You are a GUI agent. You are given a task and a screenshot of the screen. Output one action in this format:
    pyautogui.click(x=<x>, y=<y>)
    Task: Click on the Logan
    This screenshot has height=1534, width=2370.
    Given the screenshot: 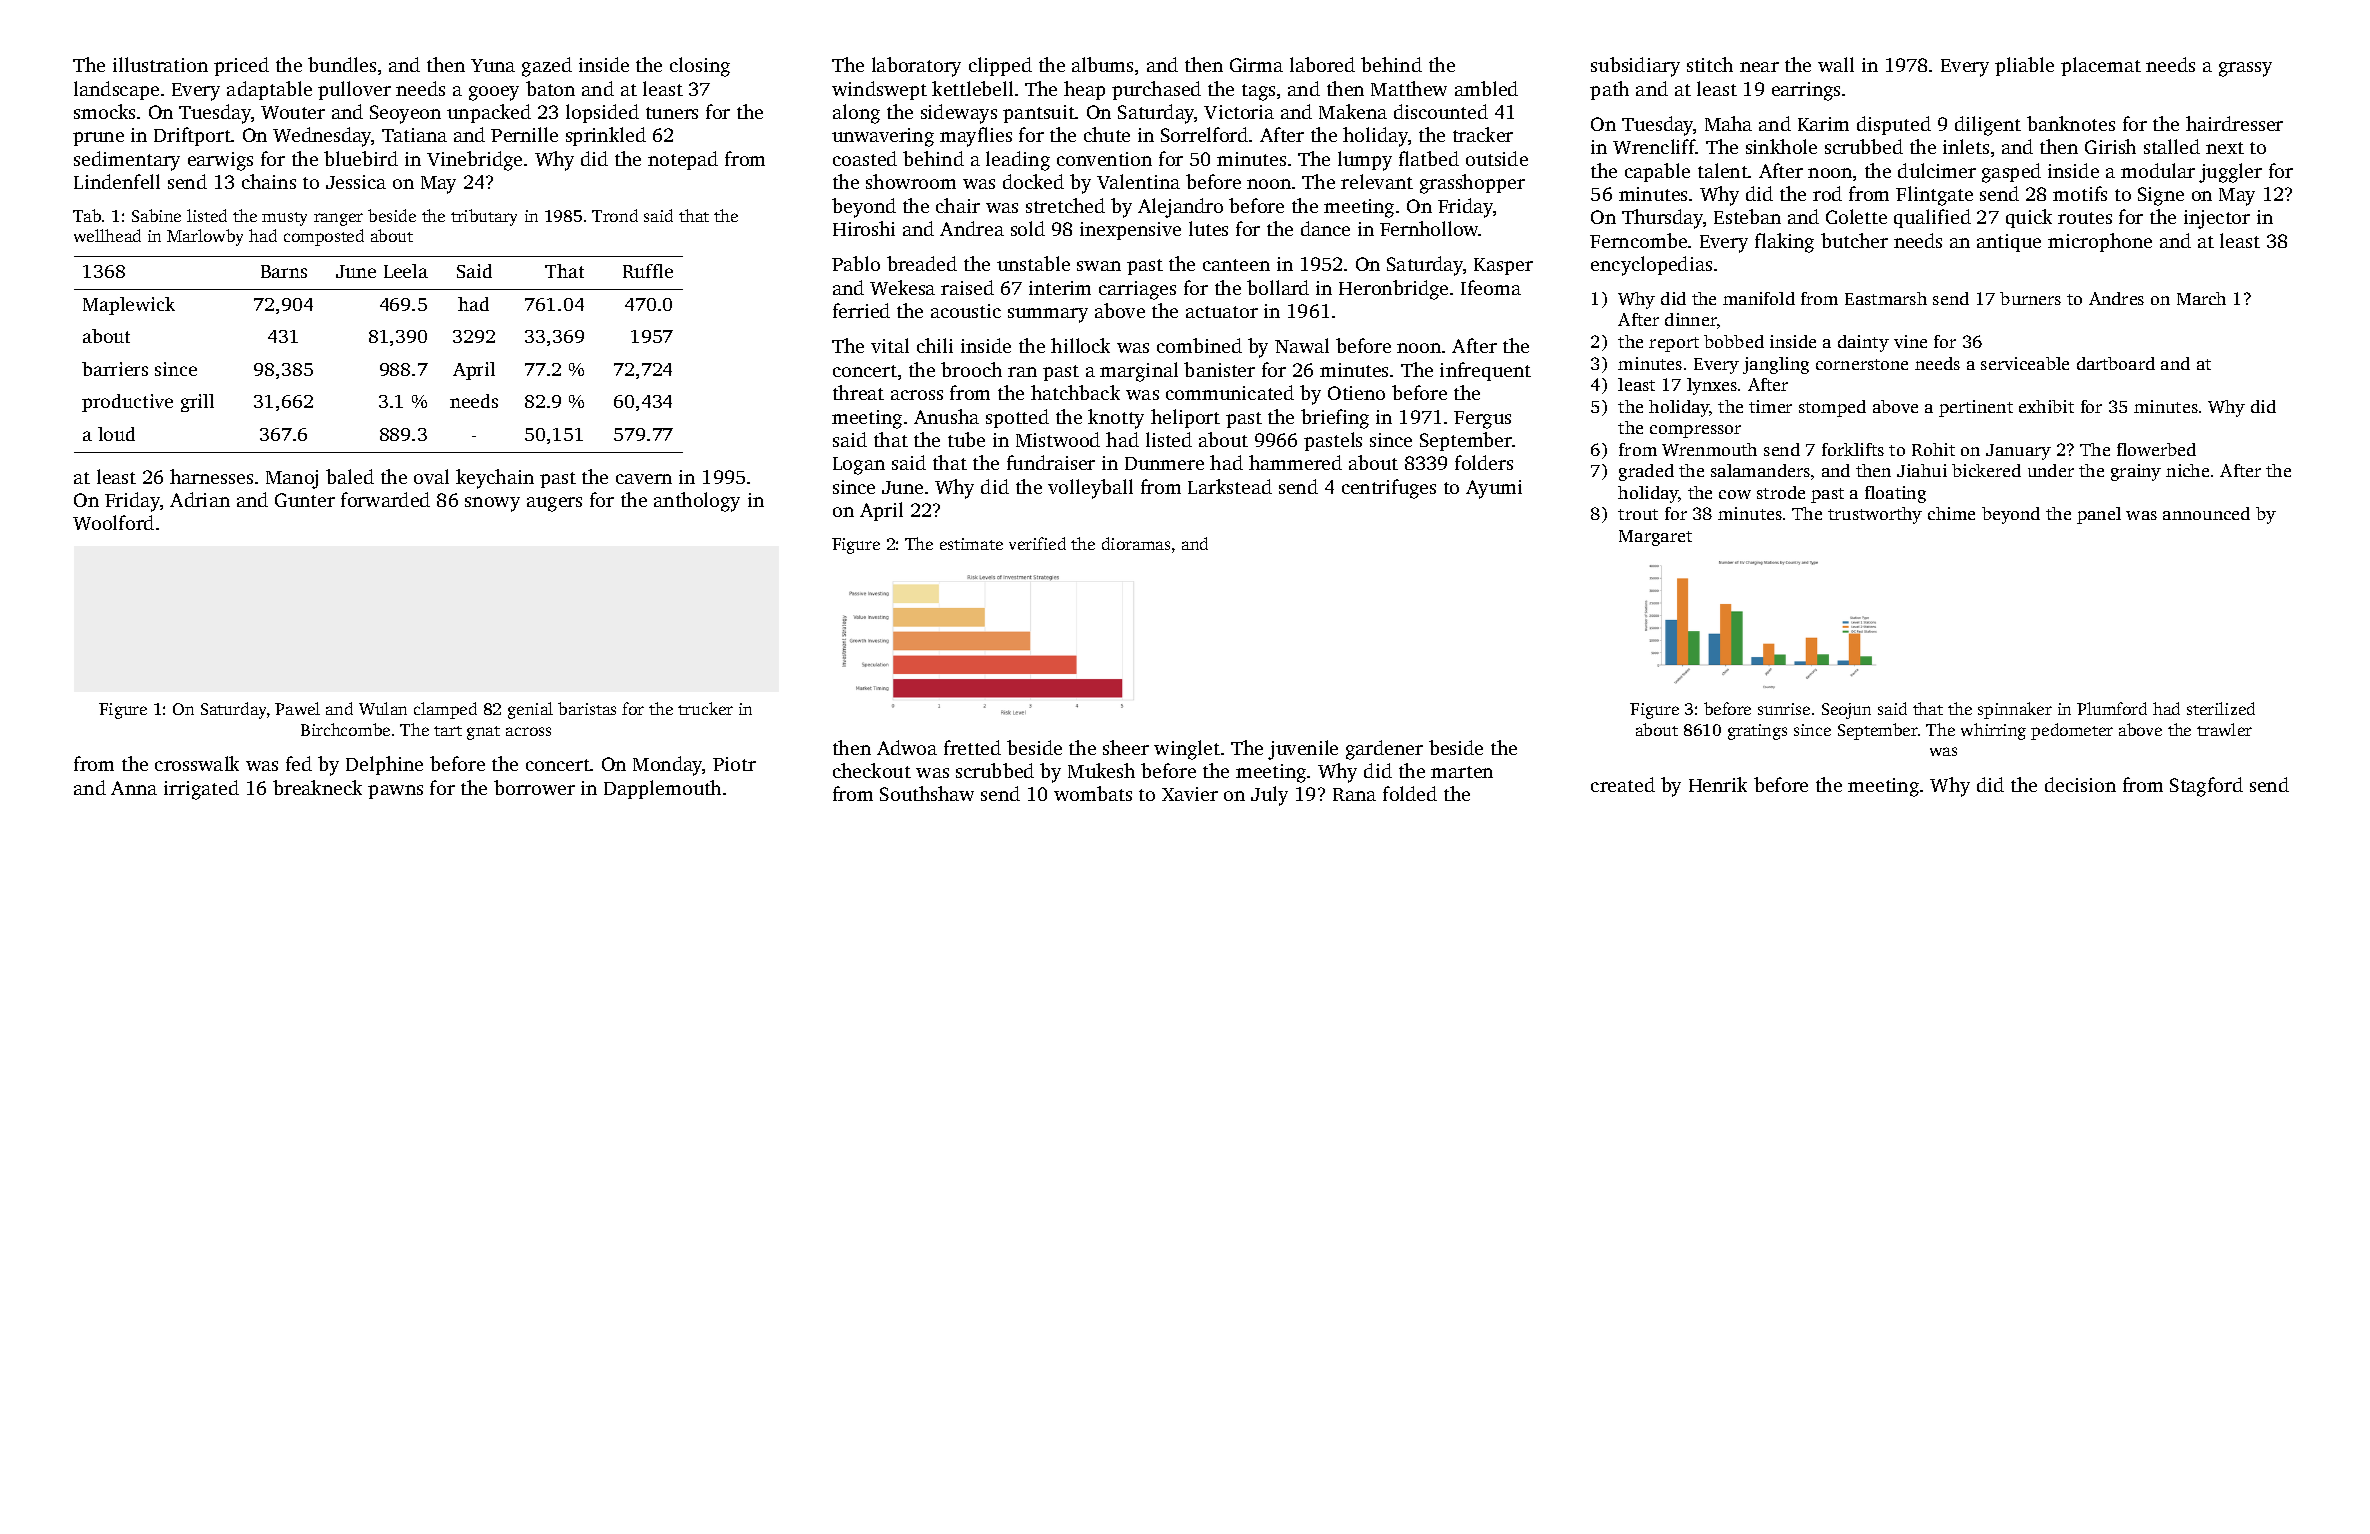 What is the action you would take?
    pyautogui.click(x=859, y=466)
